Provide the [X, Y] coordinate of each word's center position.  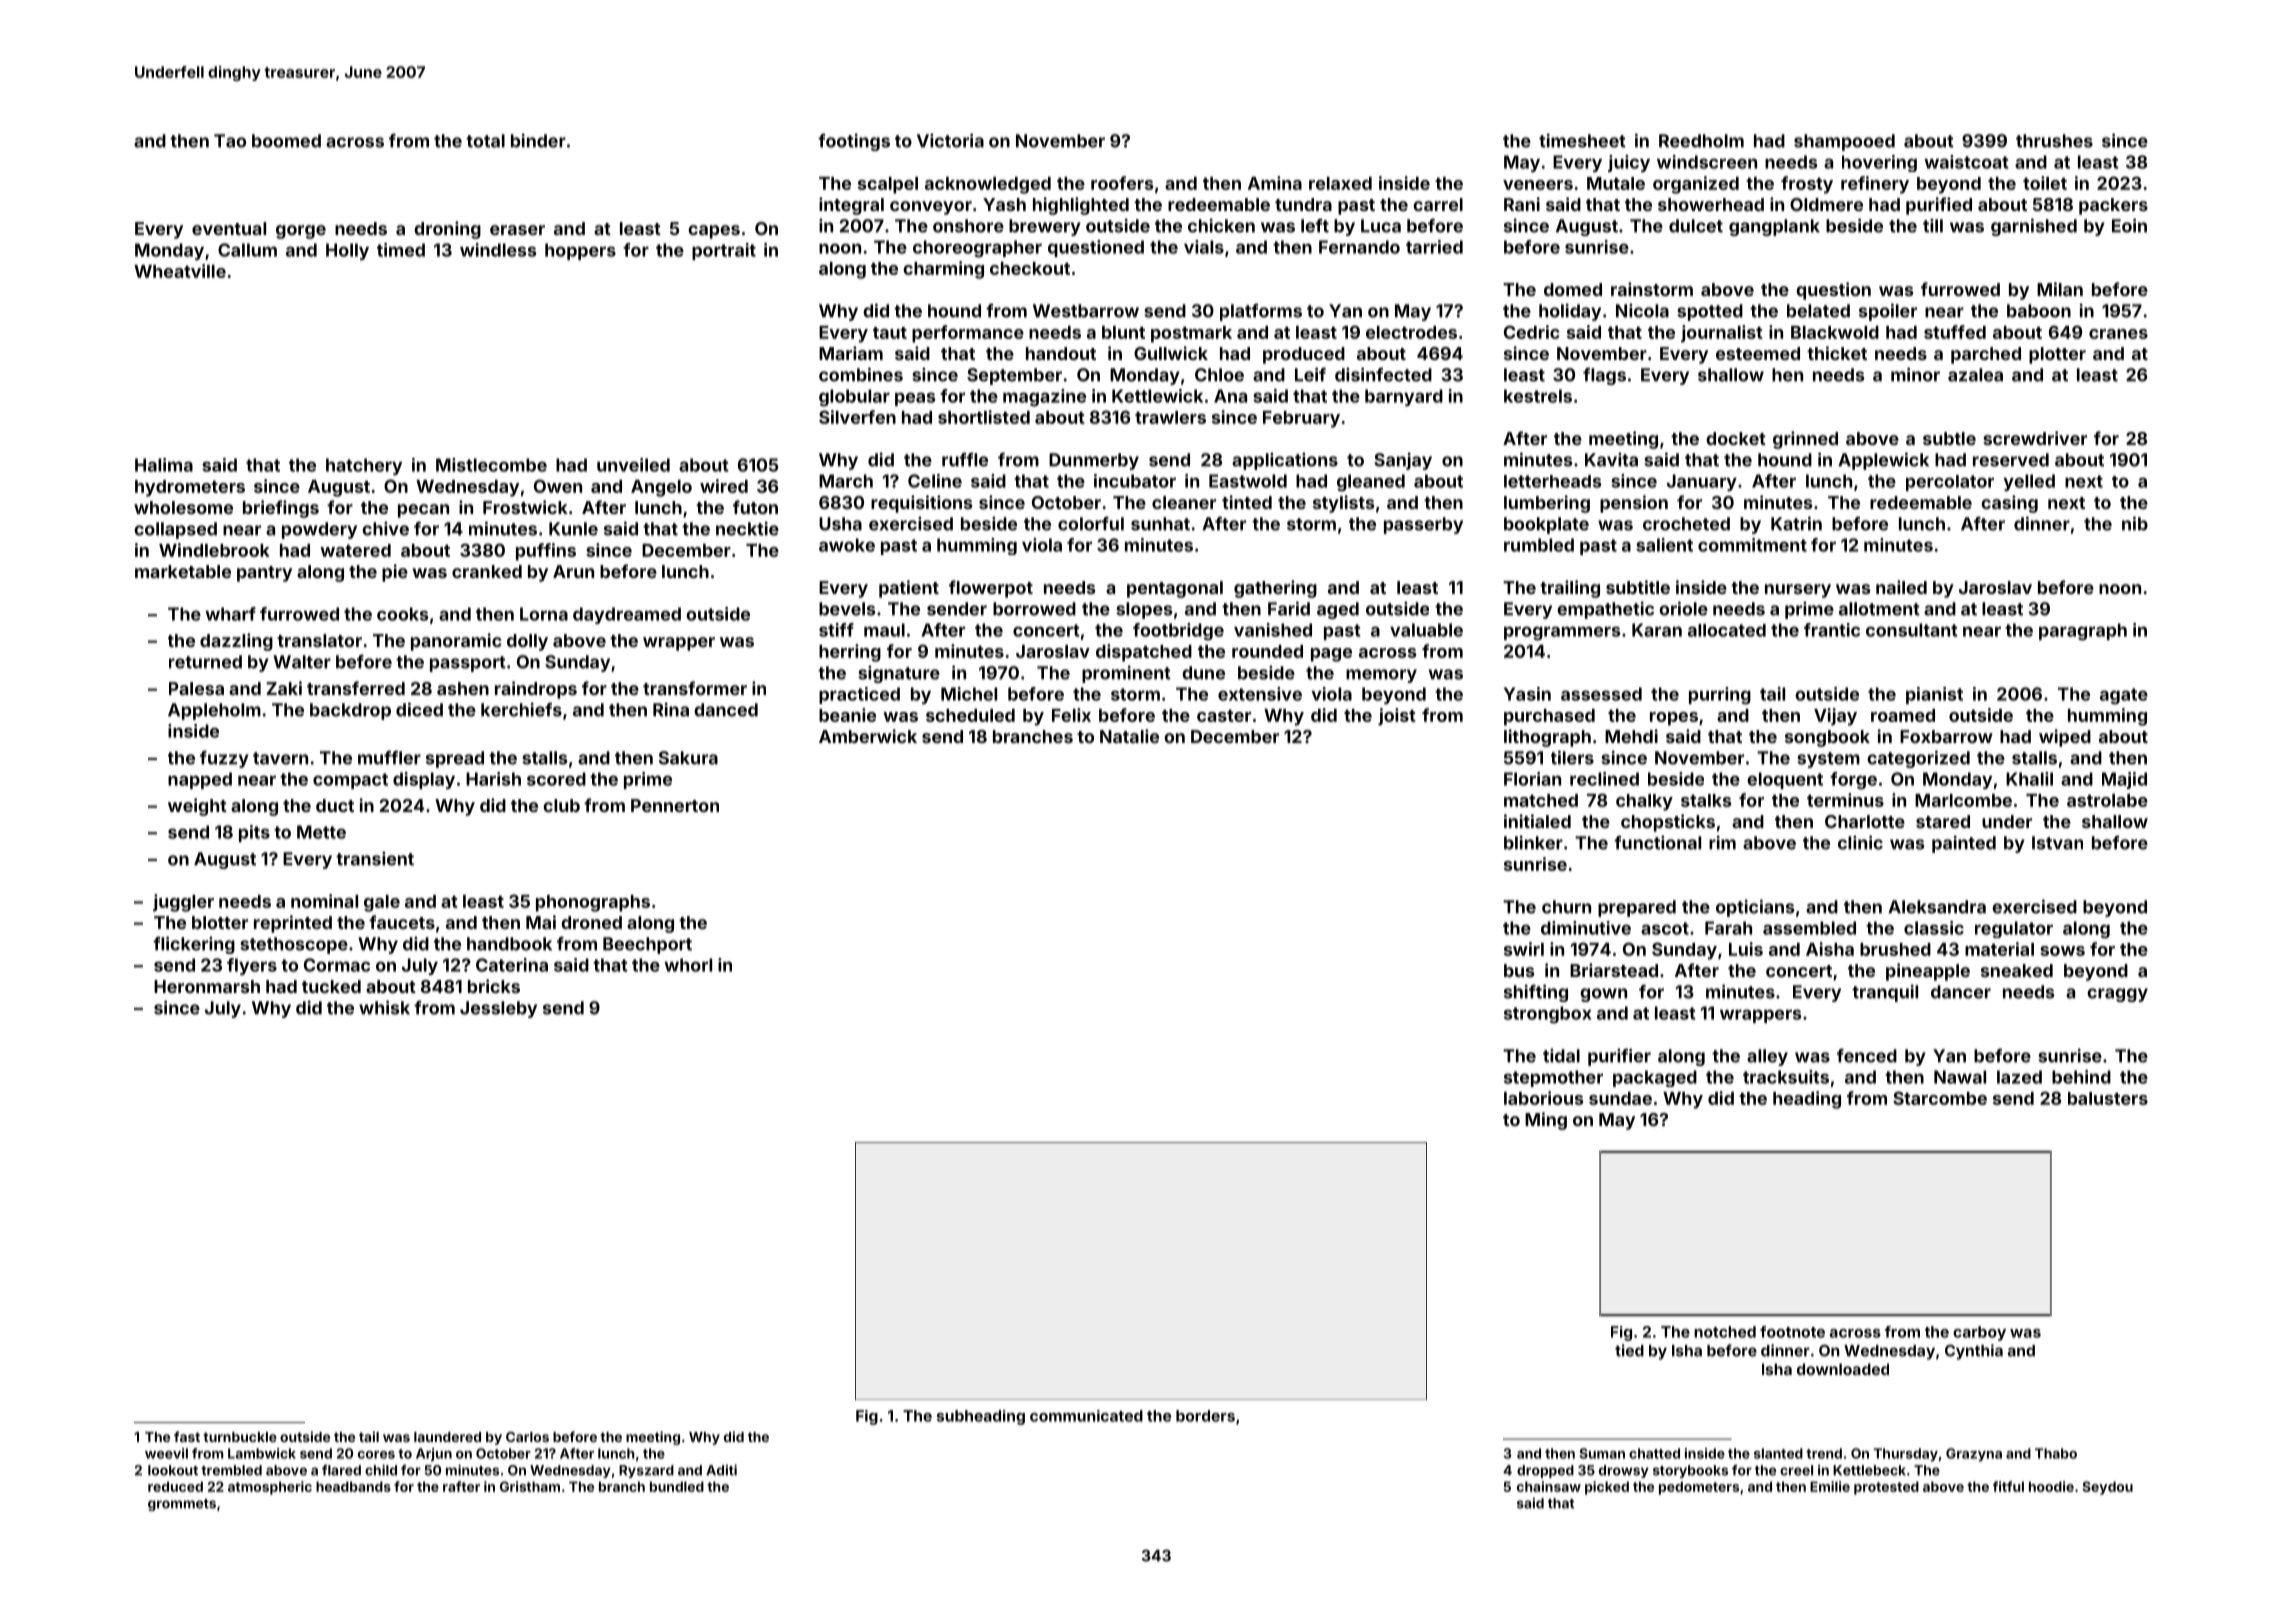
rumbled [1539, 545]
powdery [319, 530]
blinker [1533, 842]
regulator [2014, 929]
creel [1796, 1470]
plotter [2057, 355]
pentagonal [1175, 589]
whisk [384, 1007]
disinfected [1383, 374]
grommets [182, 1505]
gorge [301, 232]
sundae [1620, 1098]
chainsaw [1549, 1486]
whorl [688, 965]
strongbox [1548, 1015]
